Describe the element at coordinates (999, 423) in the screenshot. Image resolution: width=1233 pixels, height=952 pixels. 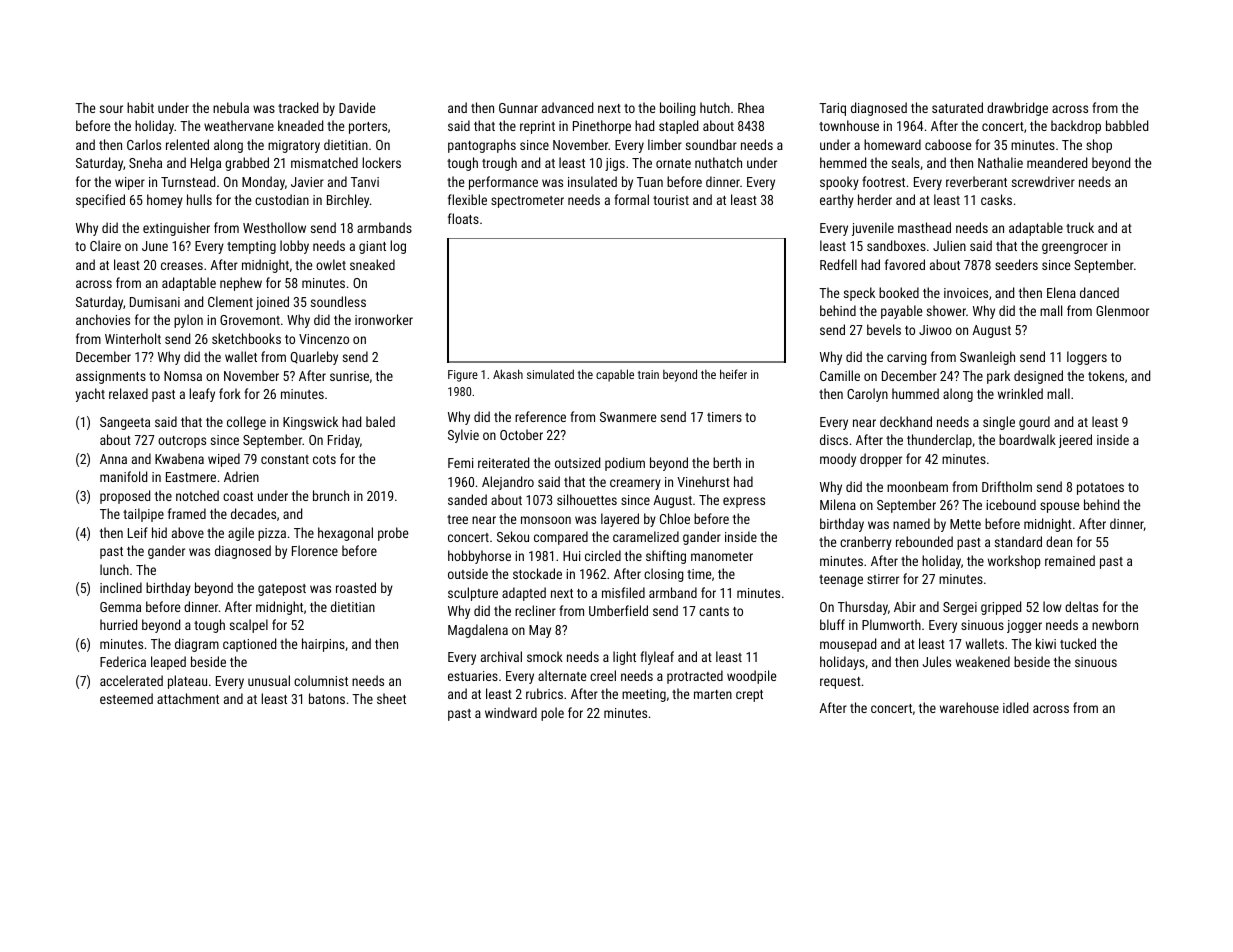
I see `single` at that location.
